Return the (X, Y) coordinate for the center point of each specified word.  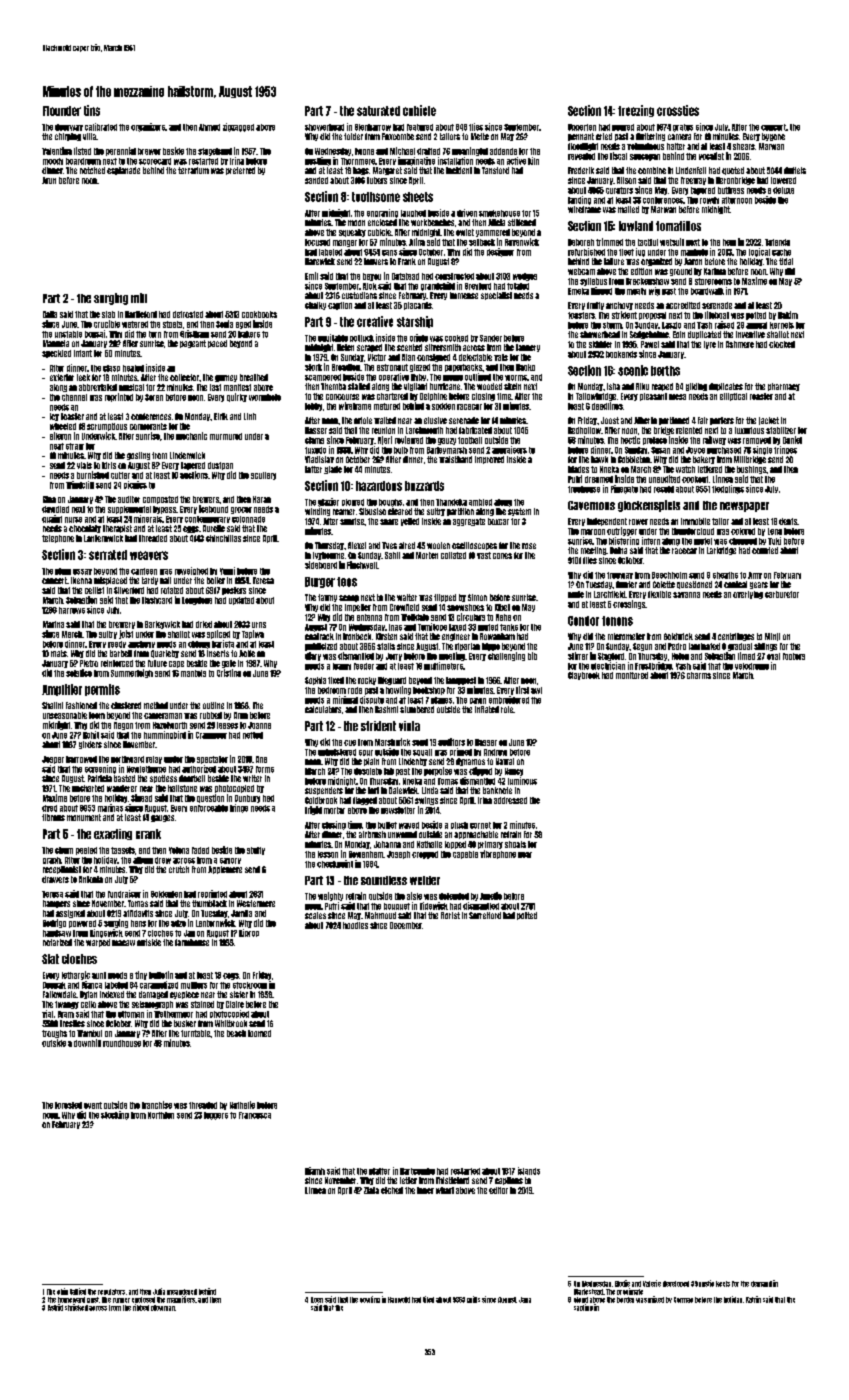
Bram (66, 1014)
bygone (773, 137)
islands (529, 1171)
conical (735, 584)
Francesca (255, 1115)
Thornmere (358, 161)
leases (227, 725)
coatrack (319, 636)
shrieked (76, 1307)
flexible (659, 594)
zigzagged (238, 127)
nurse (73, 520)
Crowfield (404, 607)
